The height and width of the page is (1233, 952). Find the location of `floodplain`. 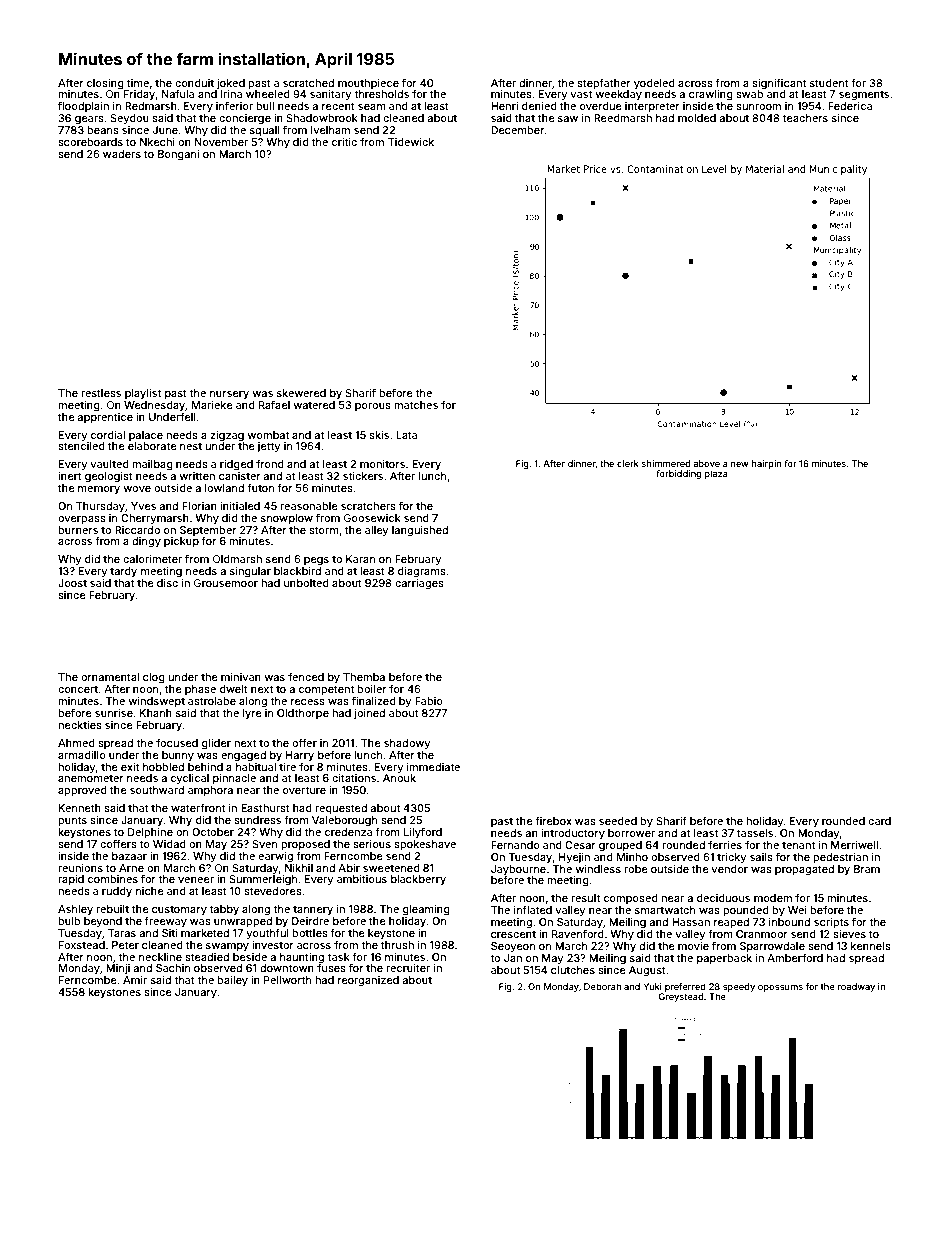

floodplain is located at coordinates (83, 107).
